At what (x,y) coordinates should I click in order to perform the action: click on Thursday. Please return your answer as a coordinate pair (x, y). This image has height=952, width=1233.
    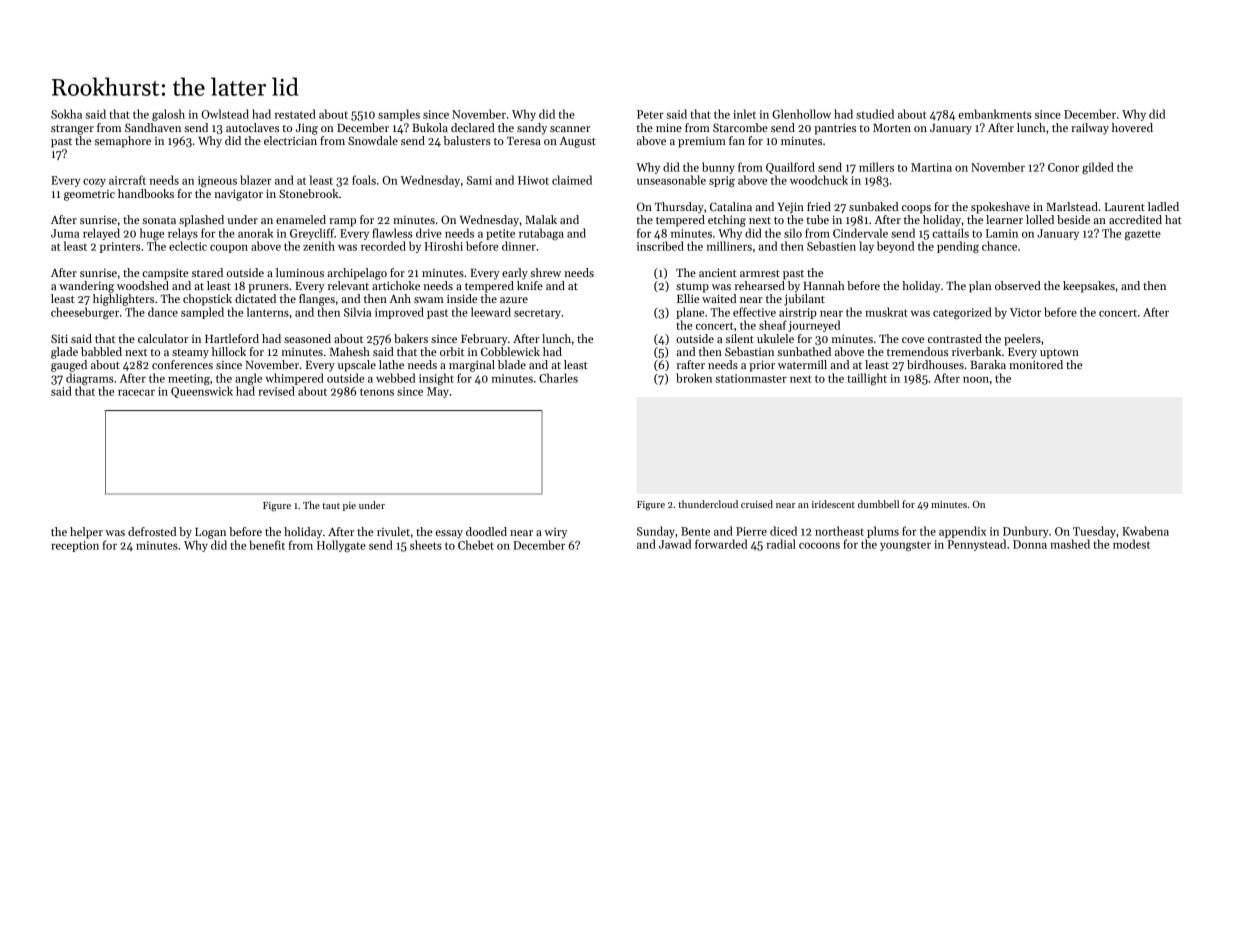
    Looking at the image, I should click on (679, 208).
